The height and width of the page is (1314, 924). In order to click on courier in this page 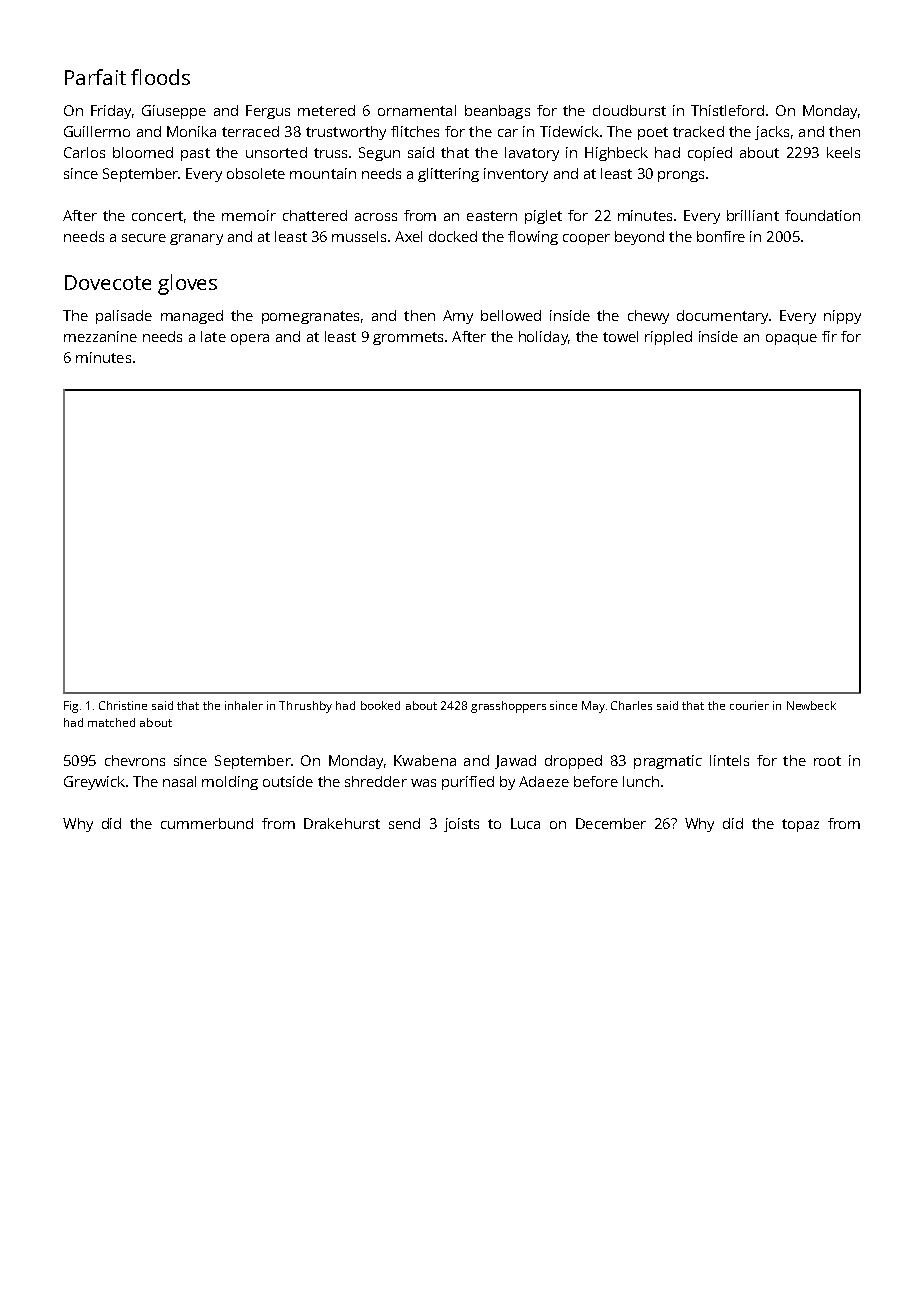, I will do `click(749, 705)`.
